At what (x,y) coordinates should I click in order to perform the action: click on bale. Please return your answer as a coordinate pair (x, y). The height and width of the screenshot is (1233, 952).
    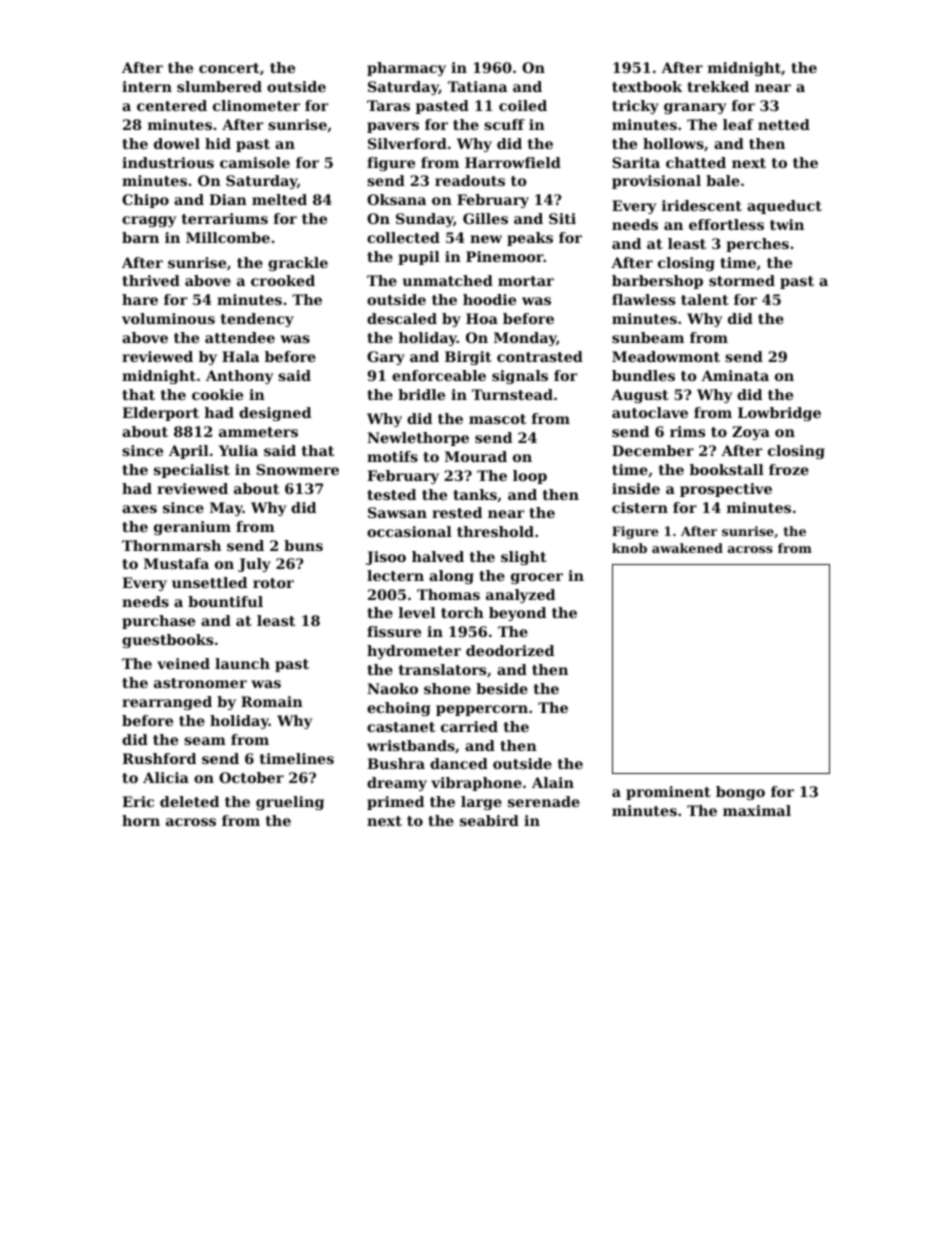
    Looking at the image, I should click on (723, 180).
